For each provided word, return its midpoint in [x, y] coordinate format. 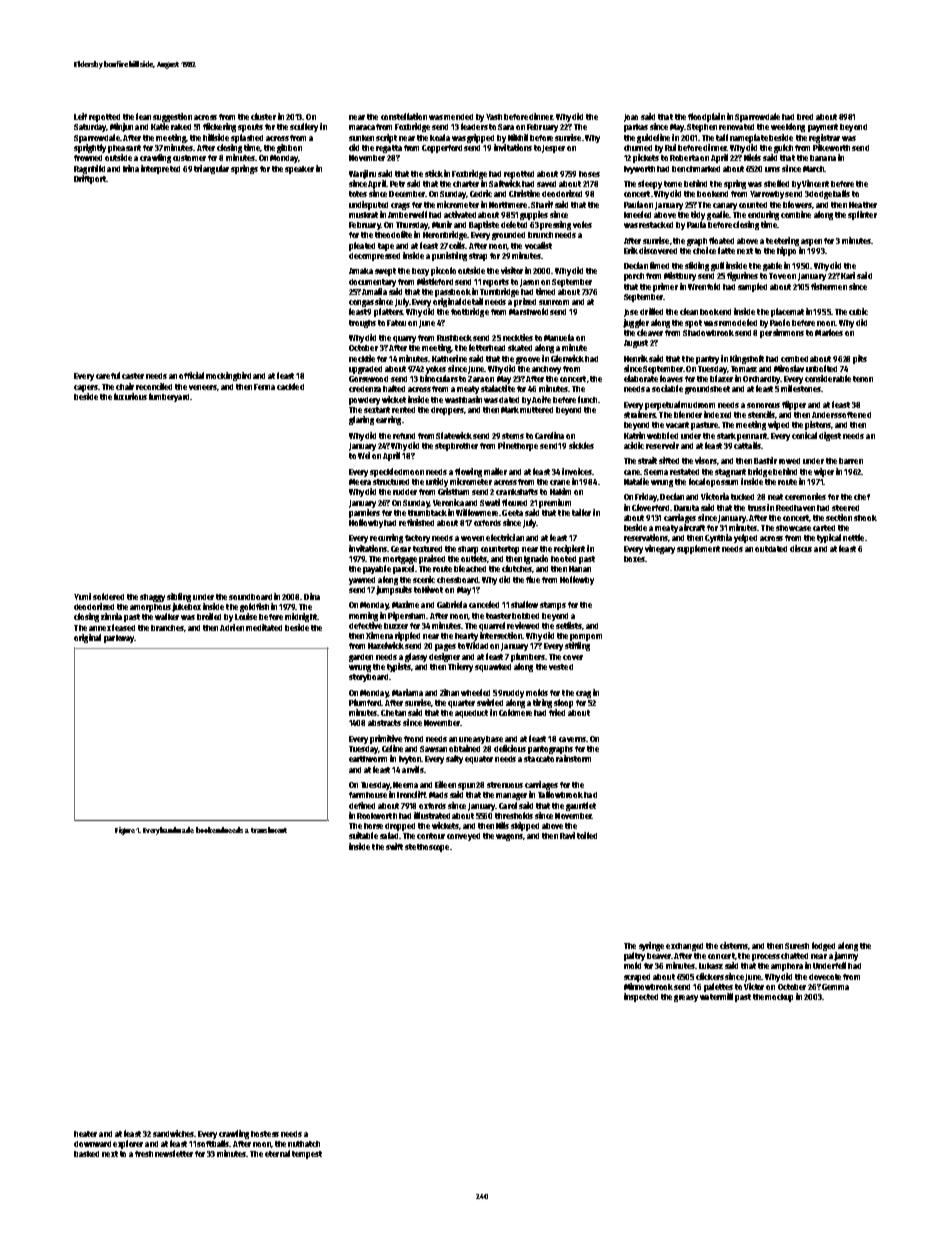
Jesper [553, 149]
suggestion [172, 117]
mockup [779, 998]
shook [865, 518]
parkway [119, 639]
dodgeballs [829, 194]
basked [86, 1154]
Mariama [407, 692]
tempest [307, 1155]
